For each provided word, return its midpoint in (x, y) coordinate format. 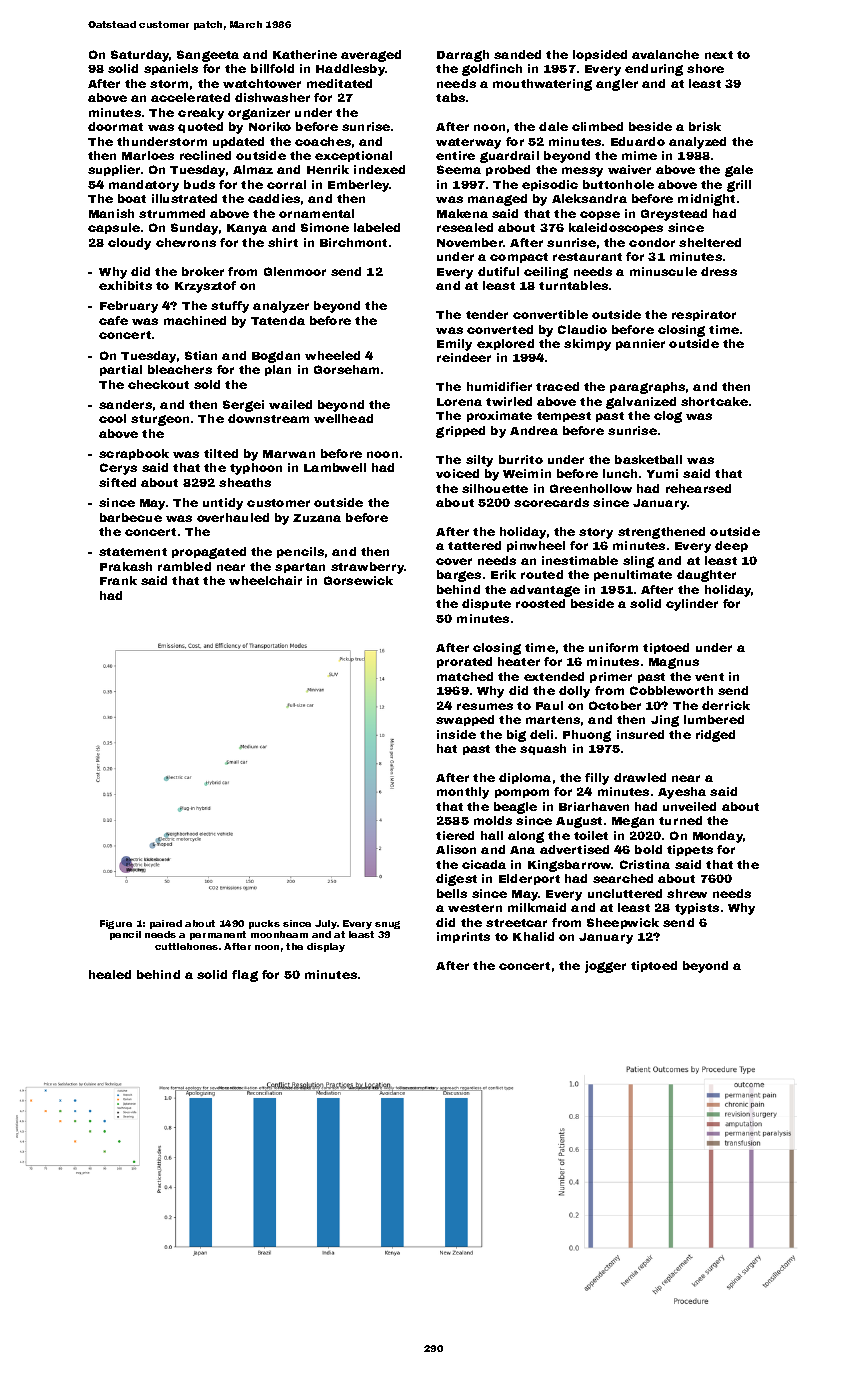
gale (739, 171)
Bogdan (276, 357)
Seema (459, 169)
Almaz (253, 169)
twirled (509, 401)
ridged (715, 736)
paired (166, 924)
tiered (455, 835)
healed (110, 974)
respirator (704, 315)
